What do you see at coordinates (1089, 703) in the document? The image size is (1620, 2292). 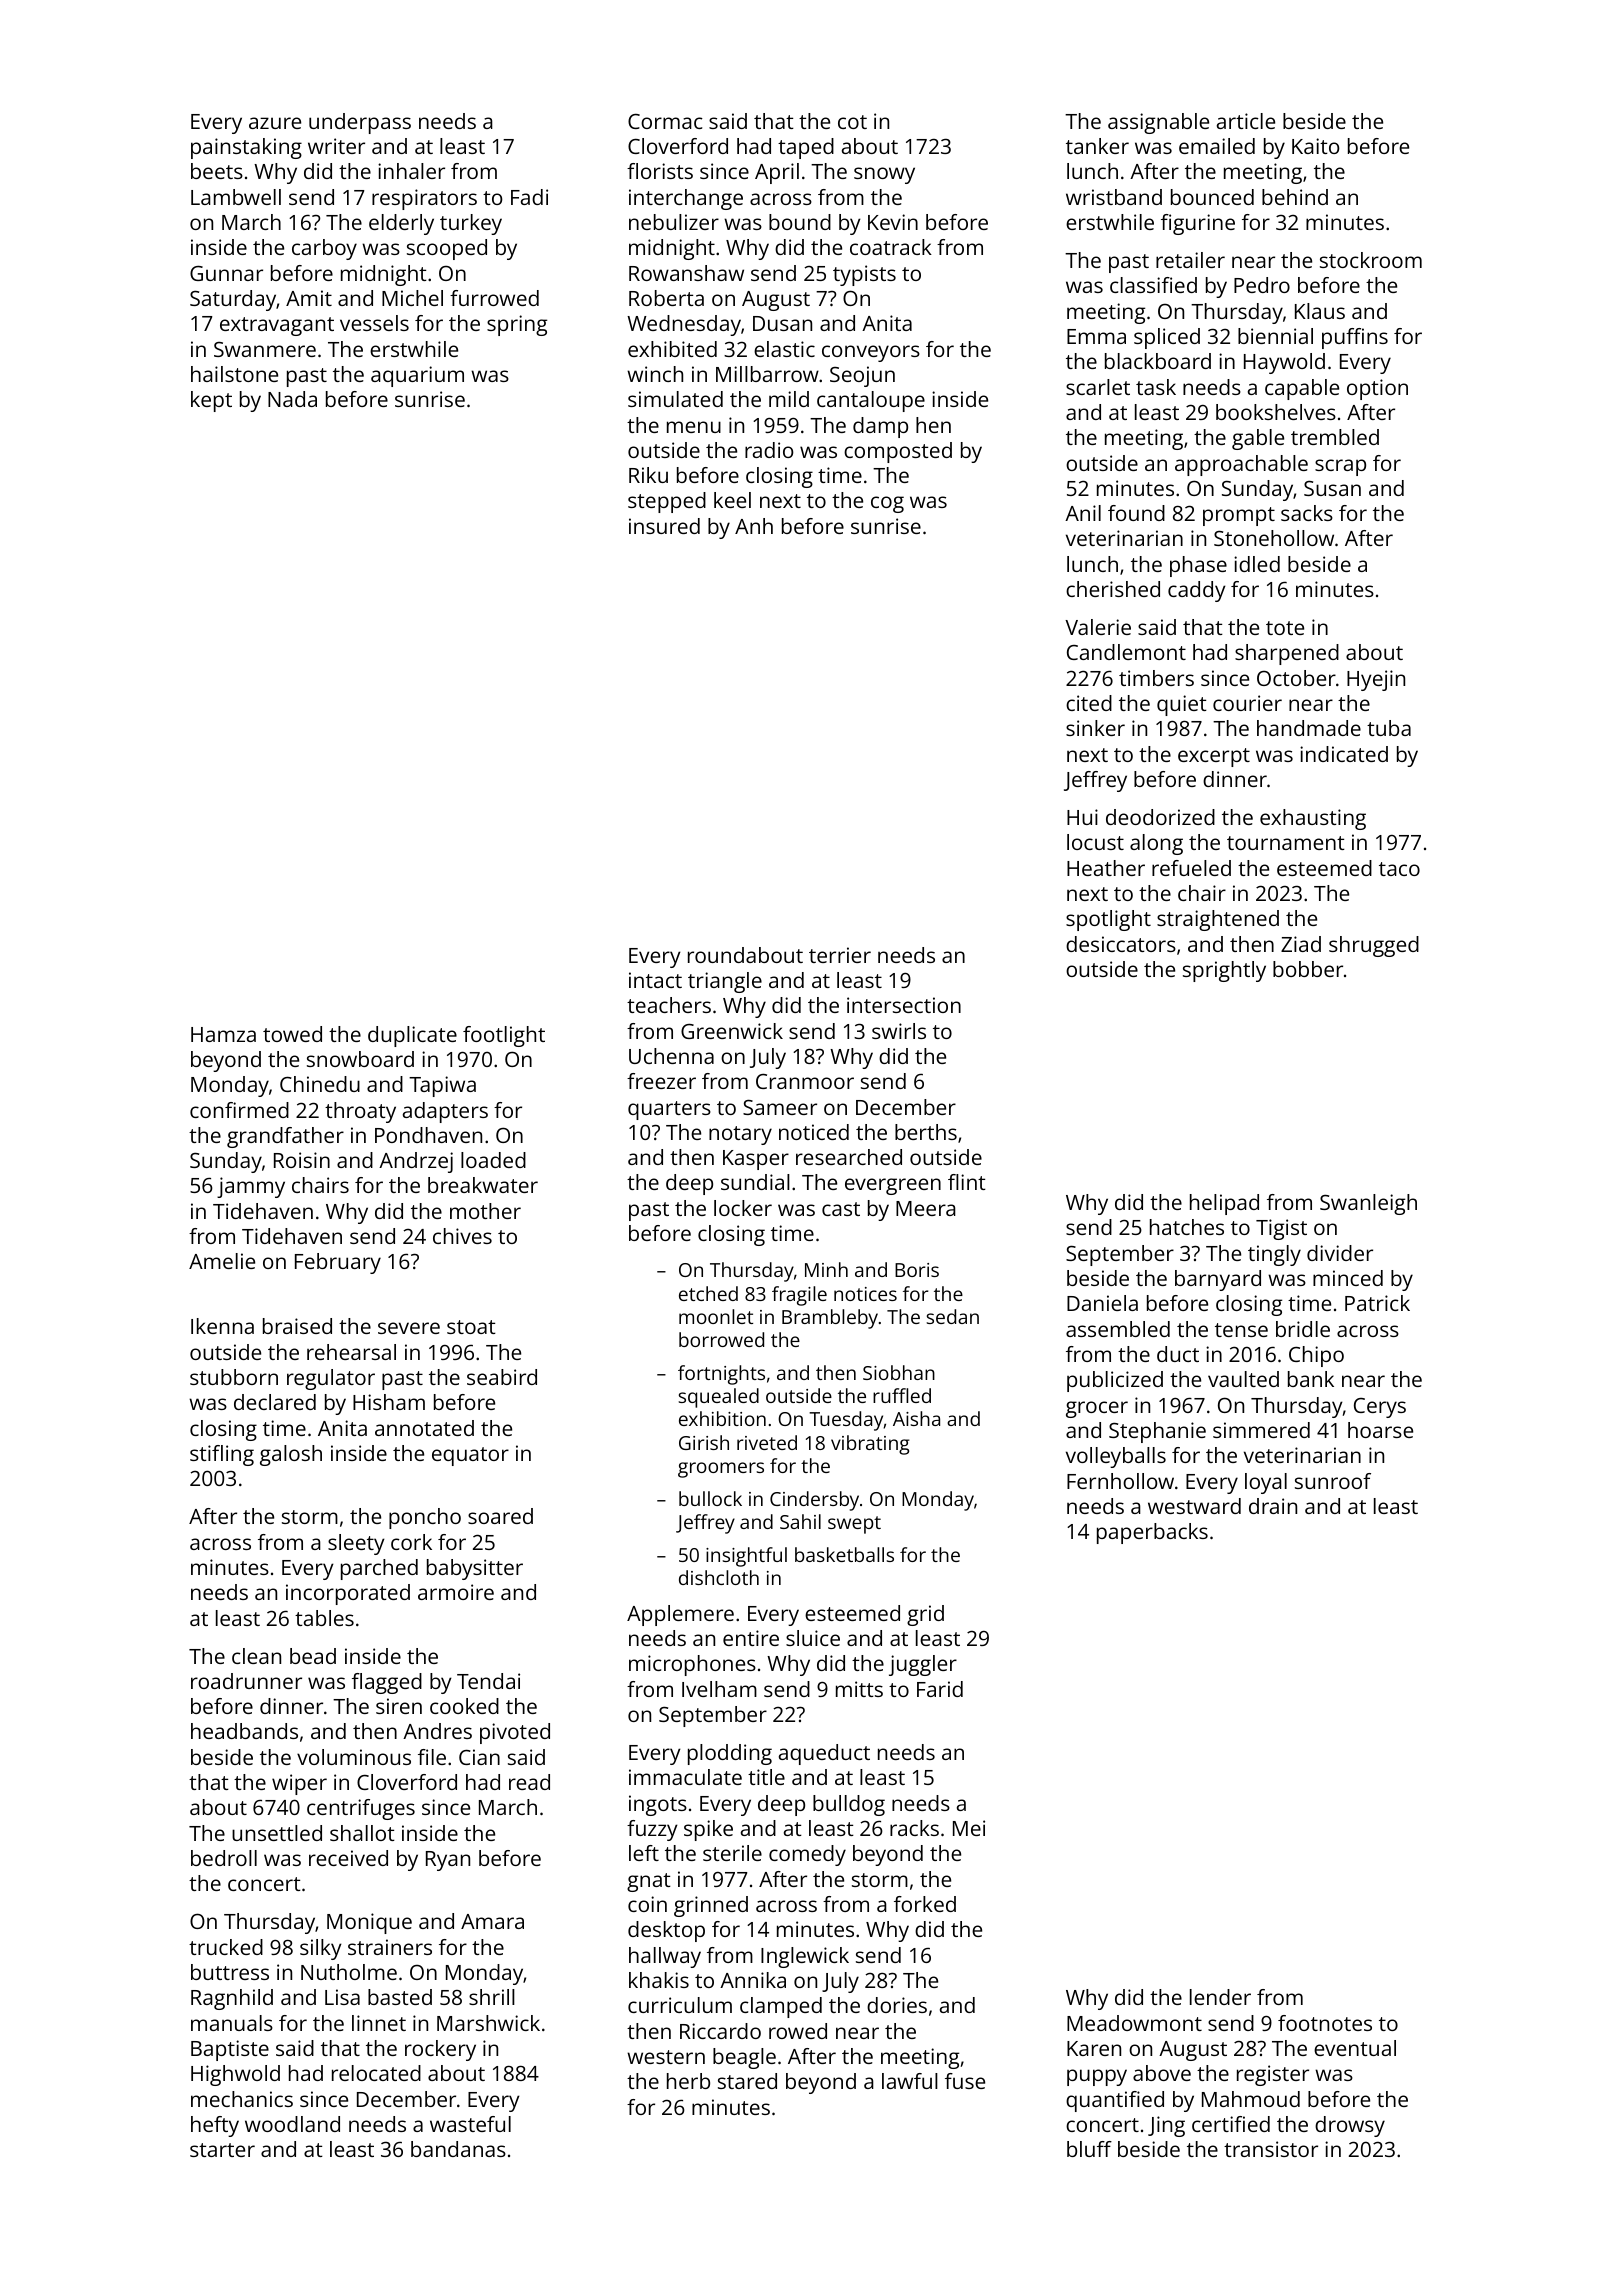 I see `cited` at bounding box center [1089, 703].
